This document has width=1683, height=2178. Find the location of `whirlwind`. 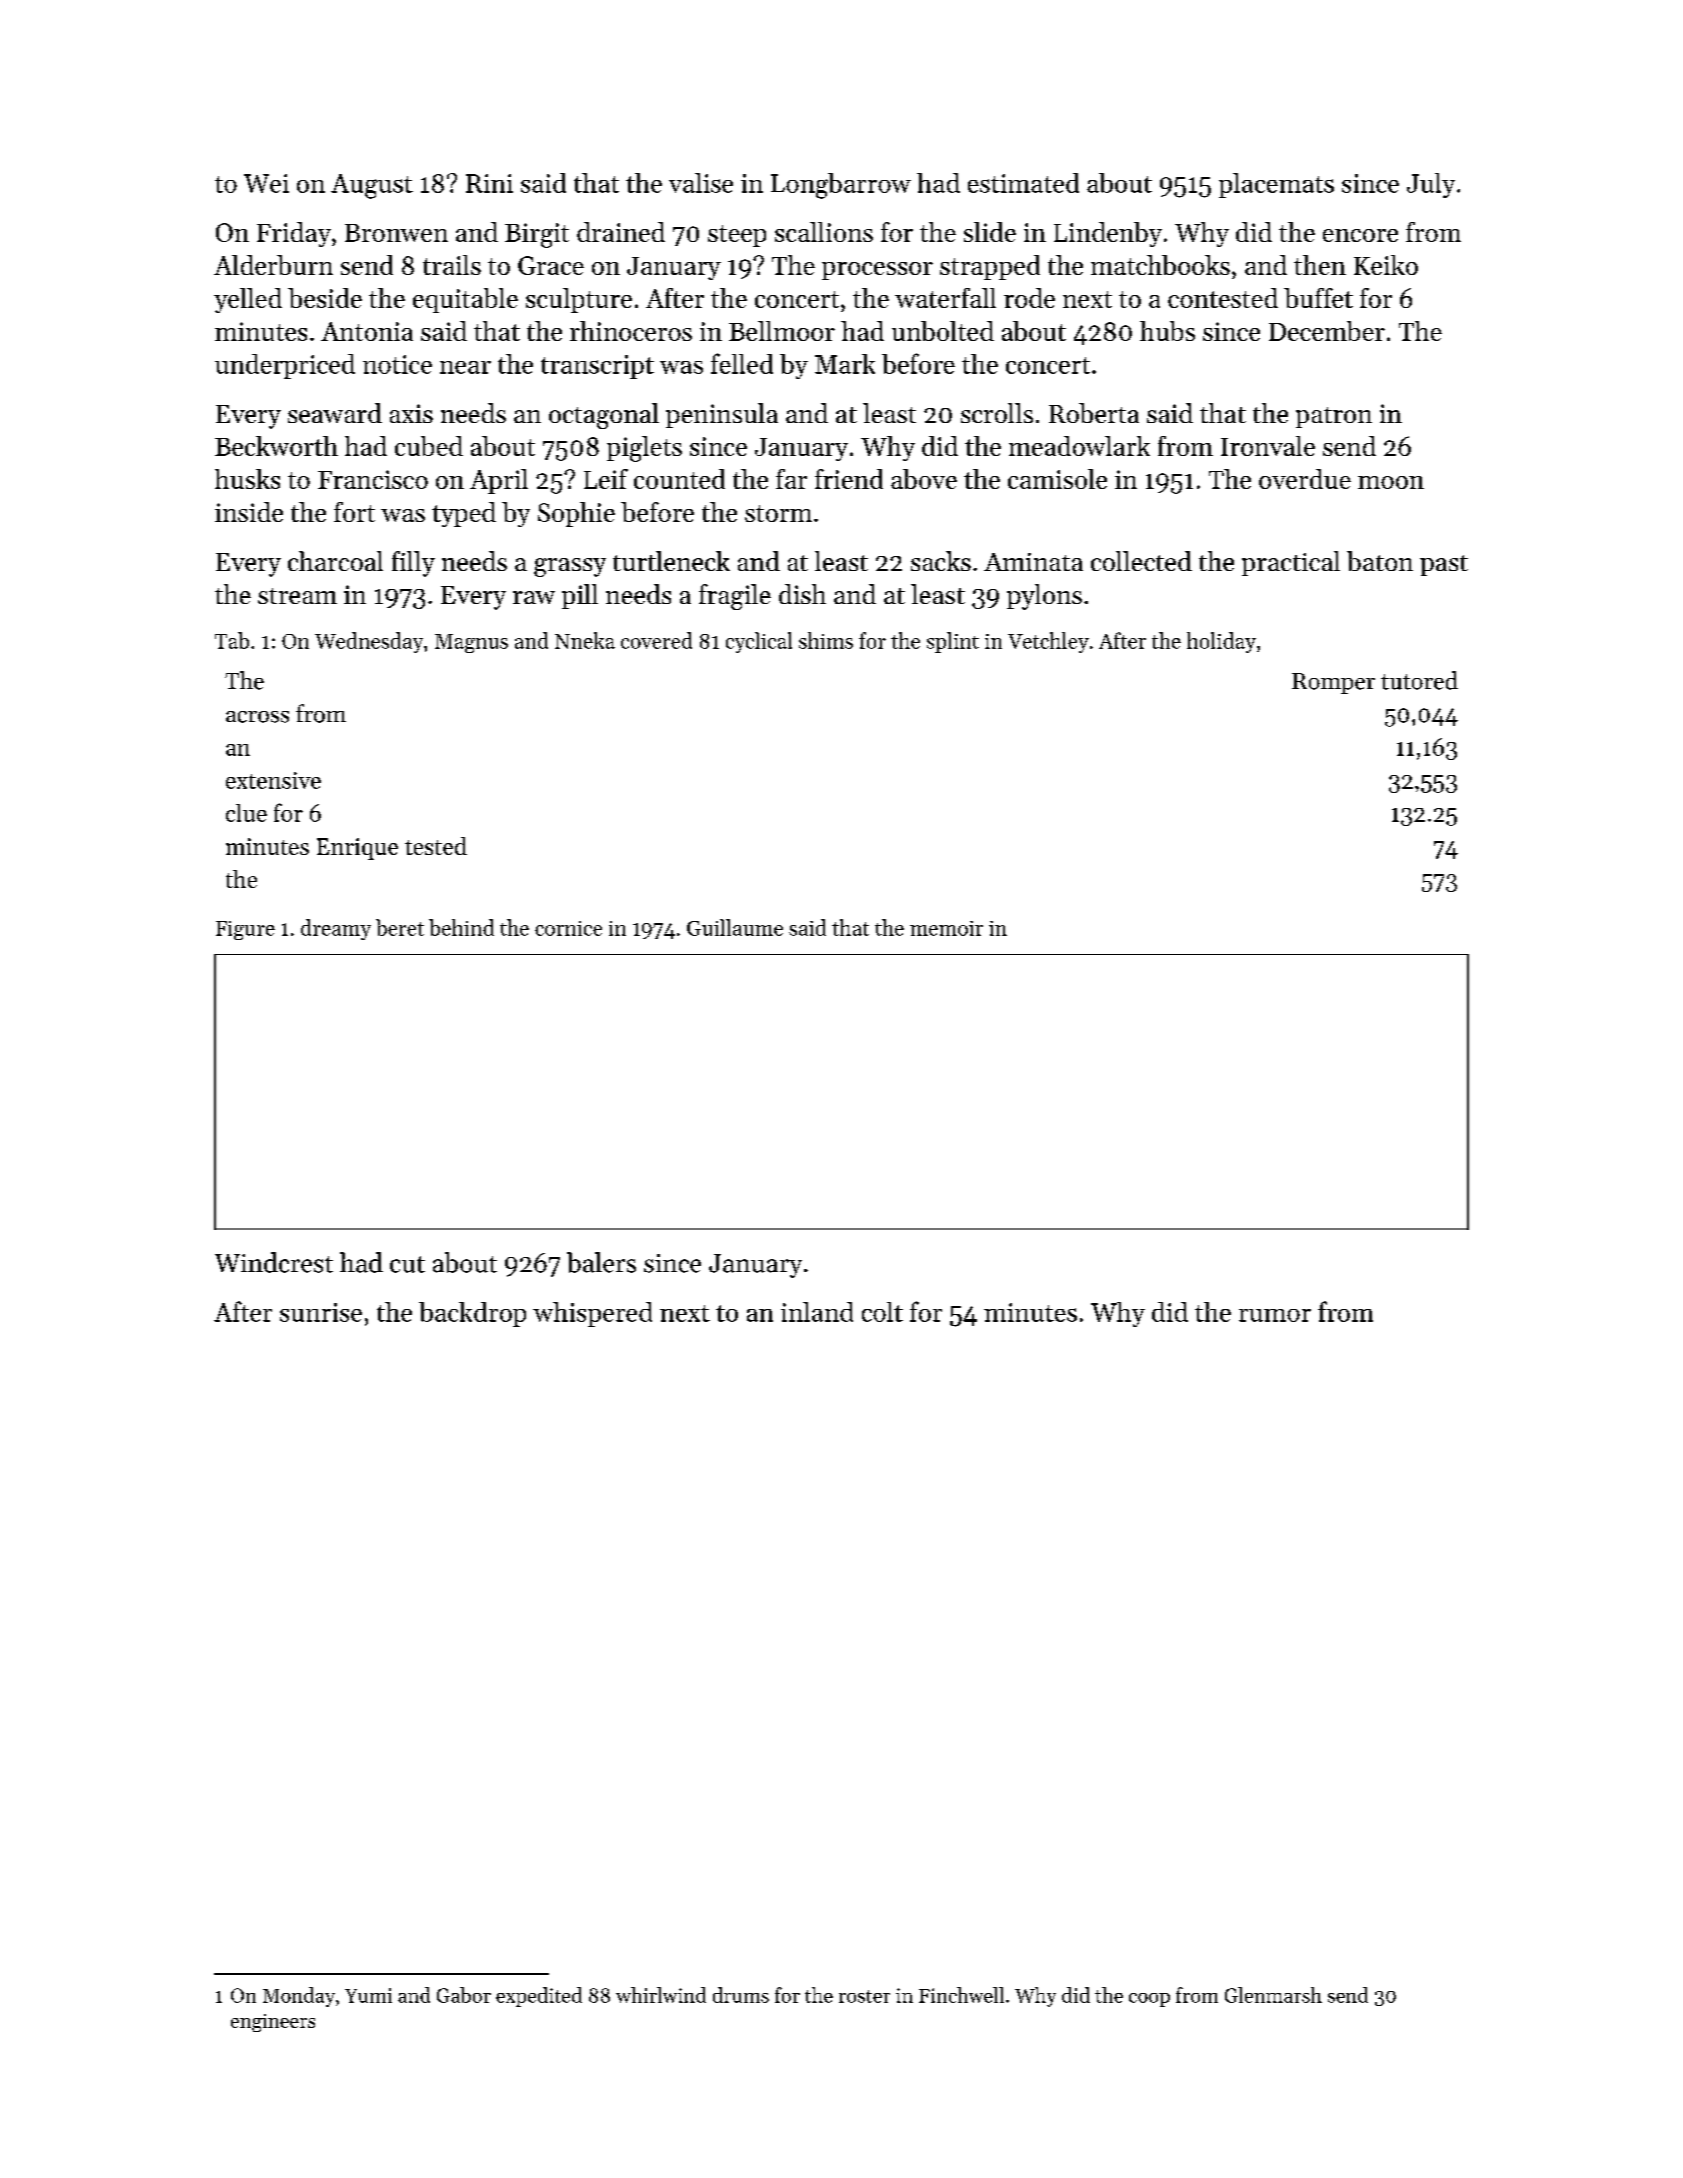

whirlwind is located at coordinates (661, 1995).
